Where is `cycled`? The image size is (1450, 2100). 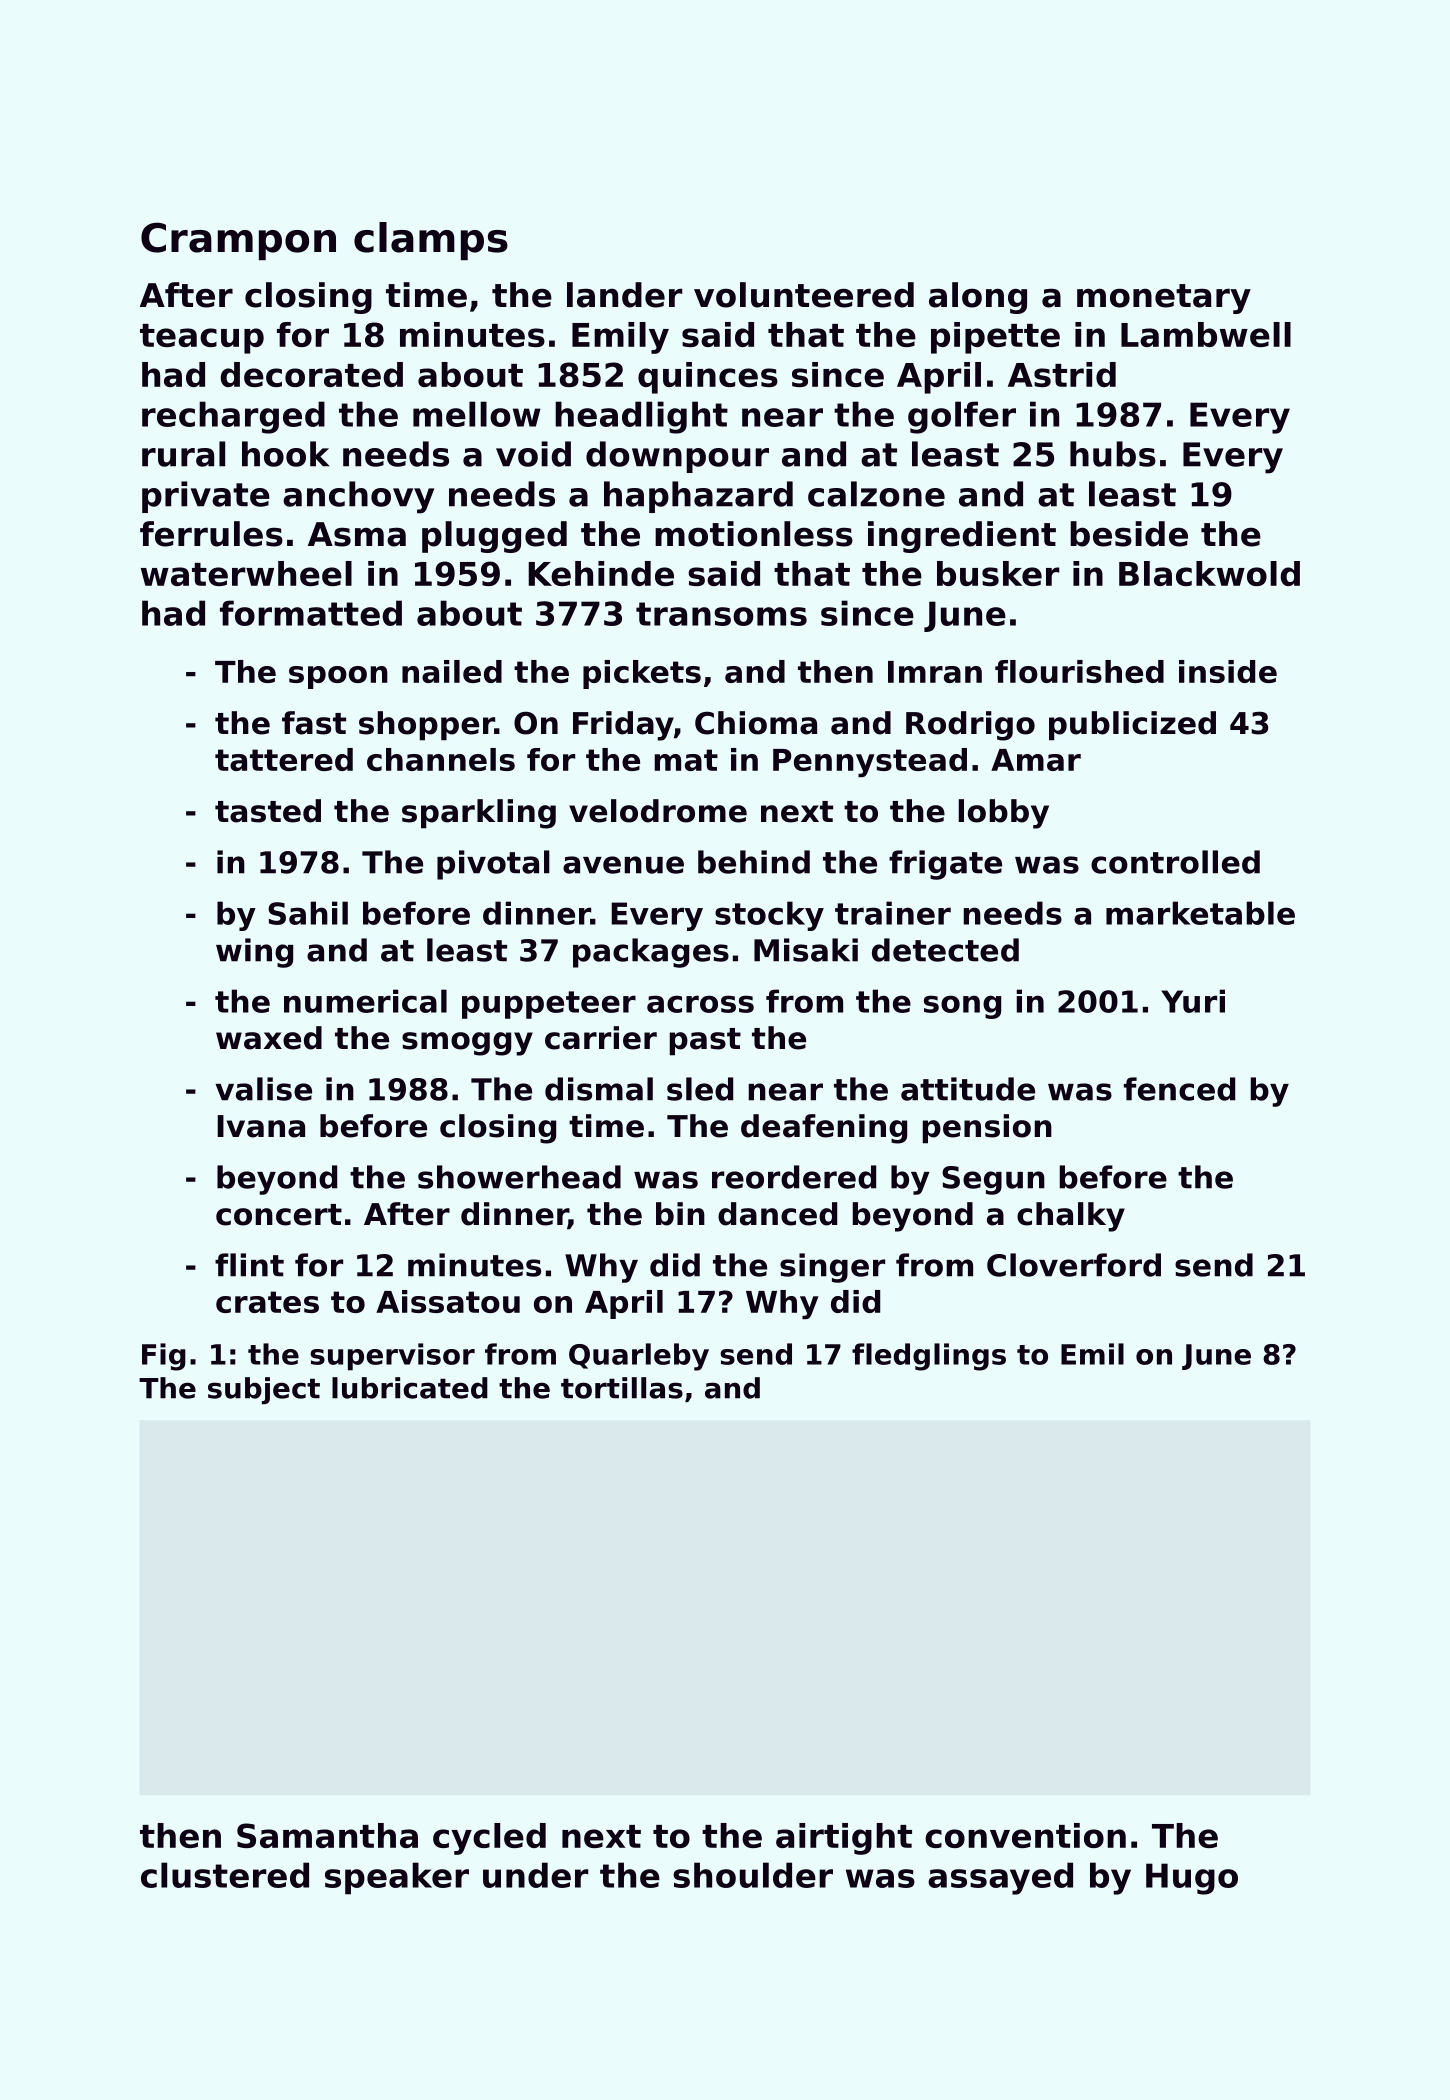 cycled is located at coordinates (489, 1839).
